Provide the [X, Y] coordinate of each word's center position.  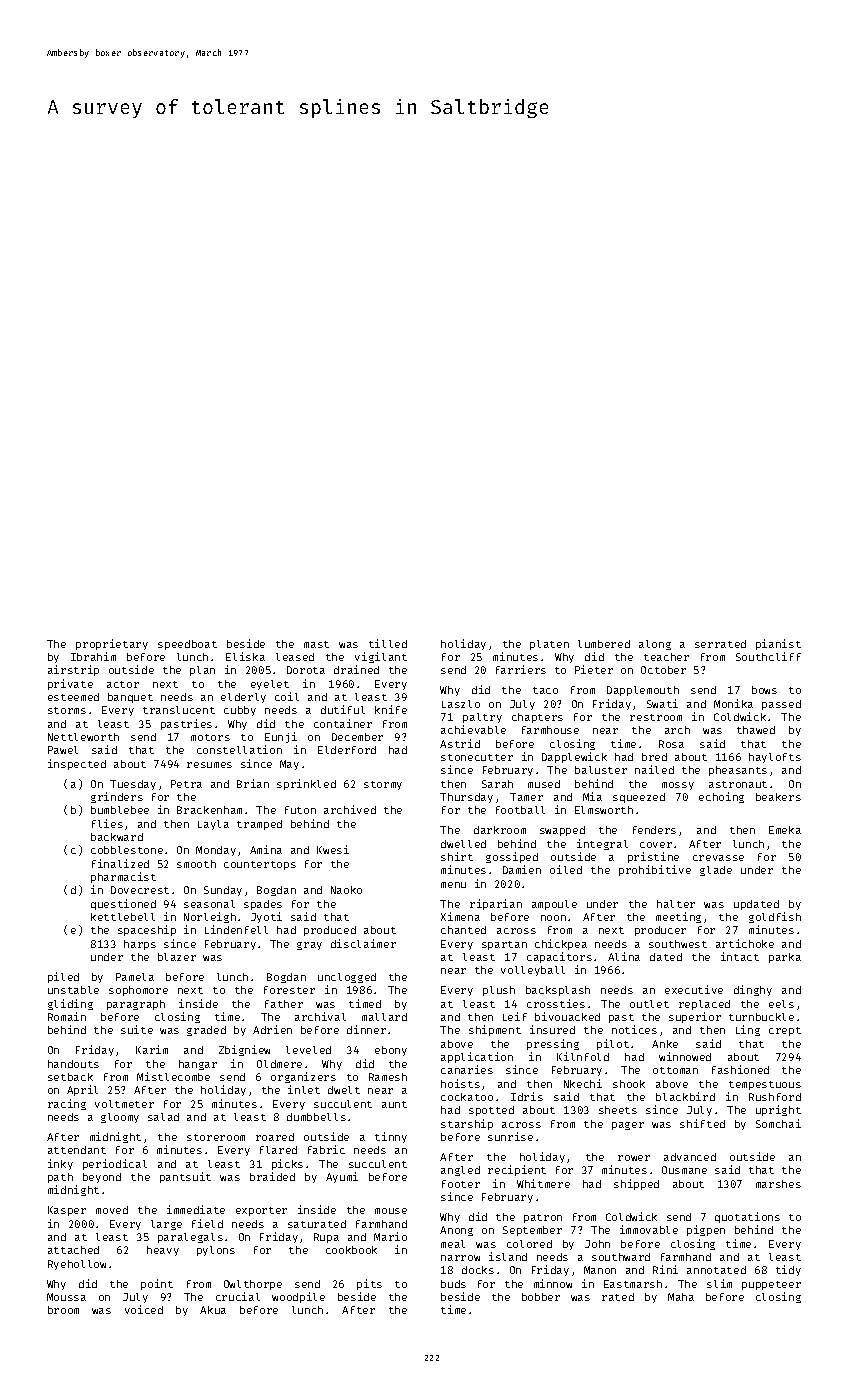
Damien [522, 869]
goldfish [775, 917]
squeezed [639, 798]
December [357, 737]
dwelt [344, 1090]
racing [67, 1104]
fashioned [740, 1069]
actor [123, 684]
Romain [67, 1016]
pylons [216, 1251]
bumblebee [120, 810]
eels [781, 1004]
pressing [553, 1044]
